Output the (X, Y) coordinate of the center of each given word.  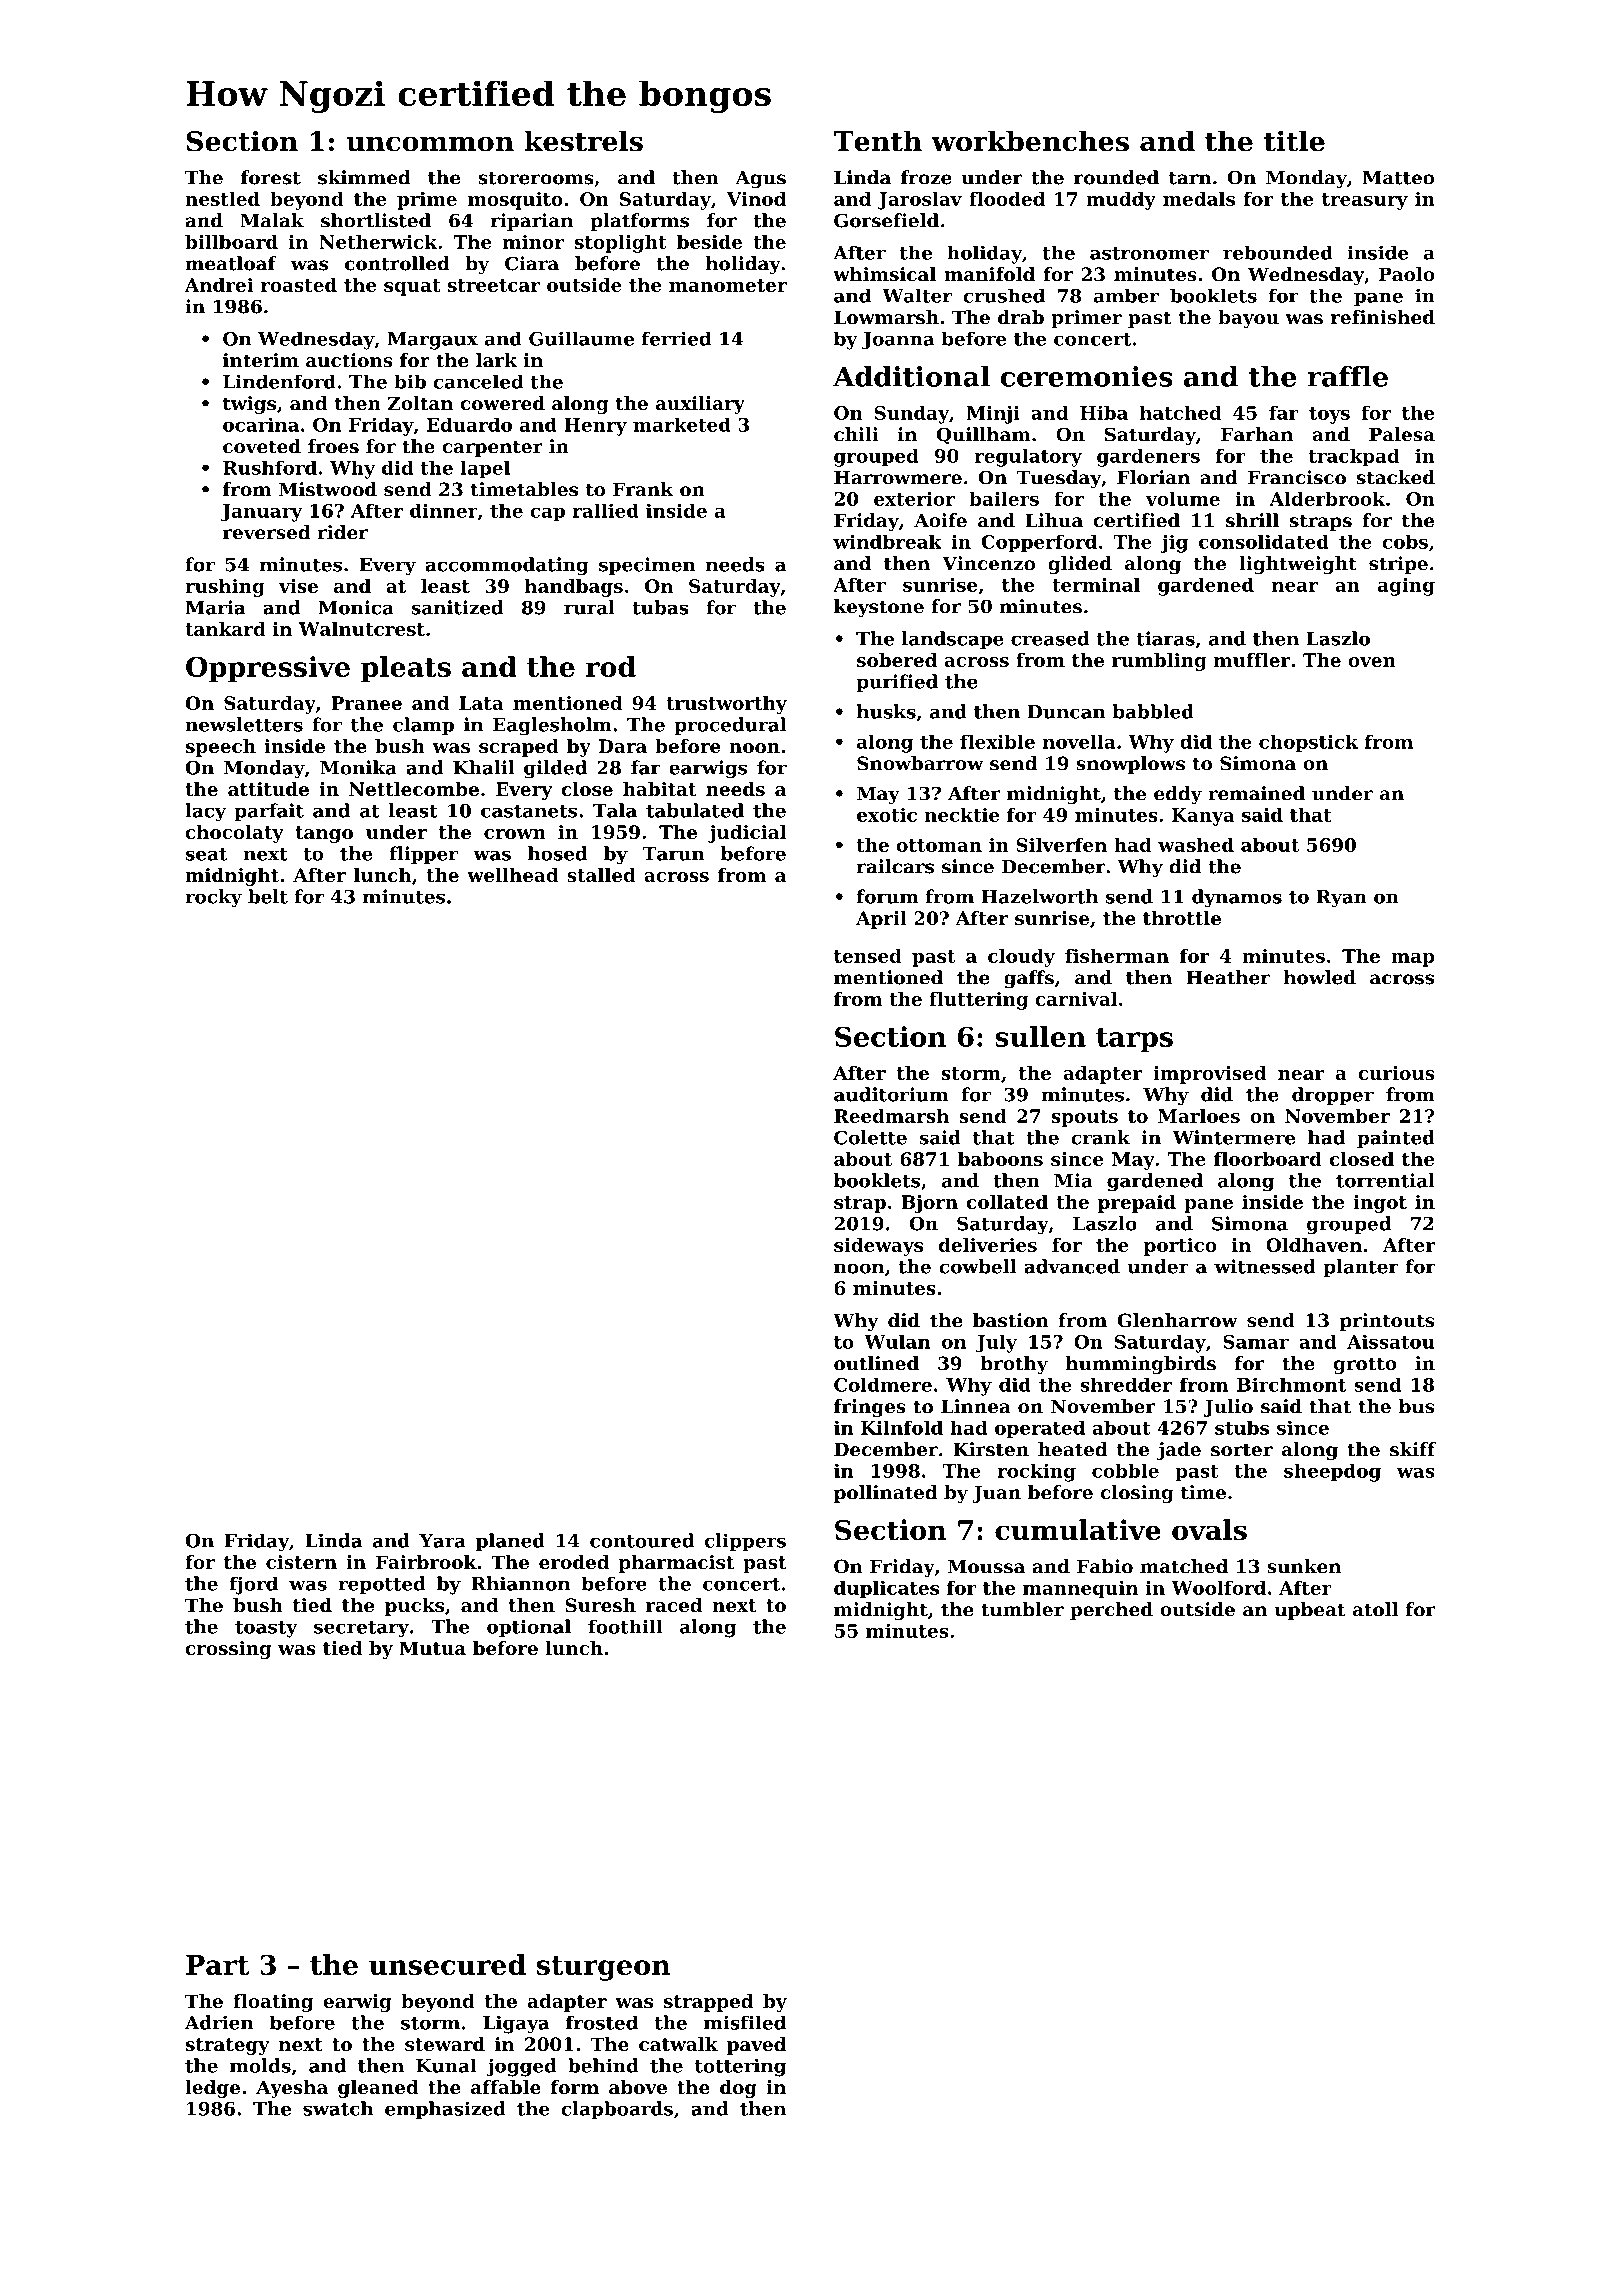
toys (1329, 415)
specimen (647, 566)
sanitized (457, 607)
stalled (601, 875)
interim (261, 360)
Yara (442, 1541)
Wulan (897, 1341)
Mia (1073, 1180)
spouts (1084, 1118)
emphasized (445, 2110)
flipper (423, 855)
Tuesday (1059, 479)
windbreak (887, 541)
